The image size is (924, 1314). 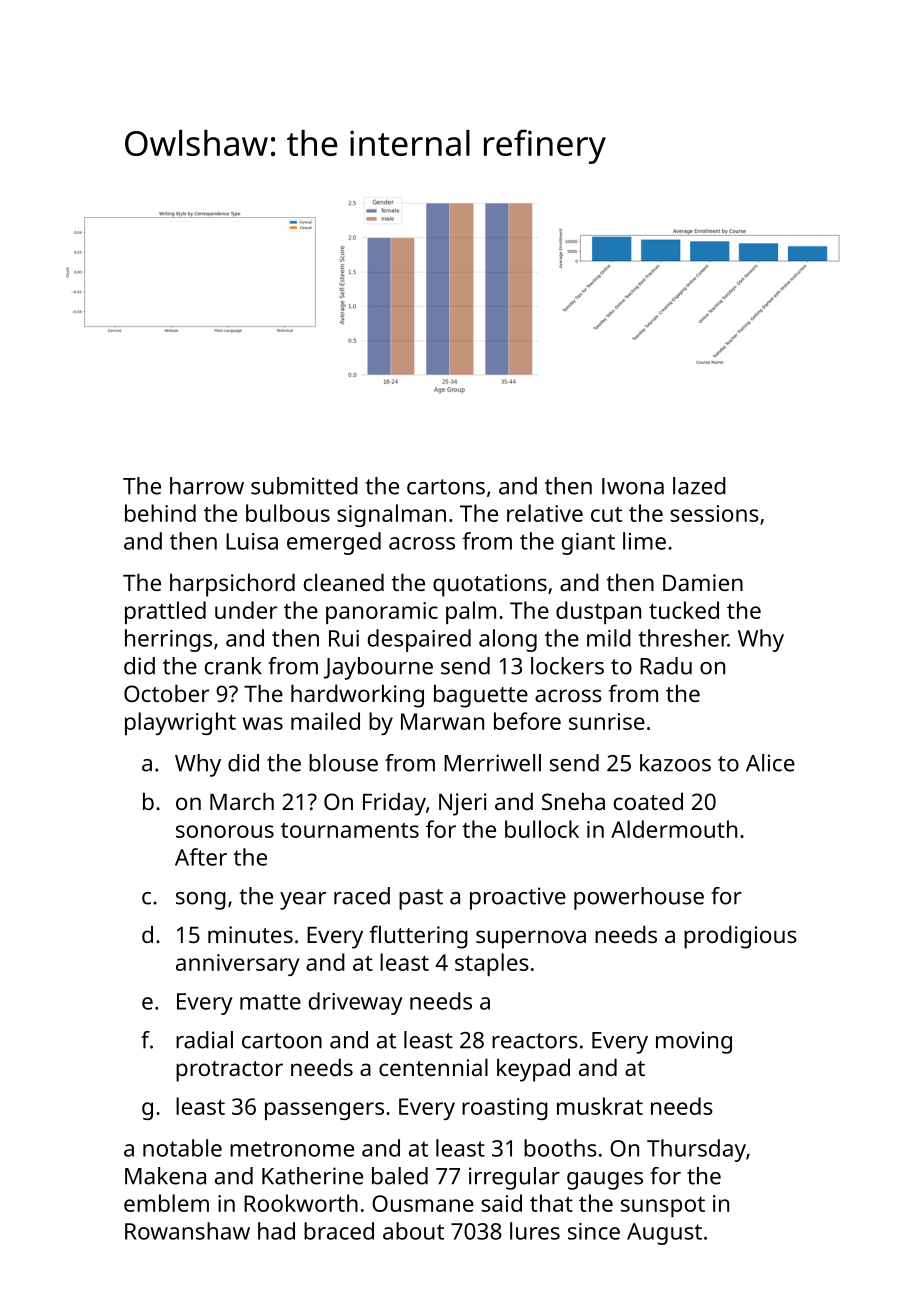 What do you see at coordinates (492, 964) in the page?
I see `staples` at bounding box center [492, 964].
